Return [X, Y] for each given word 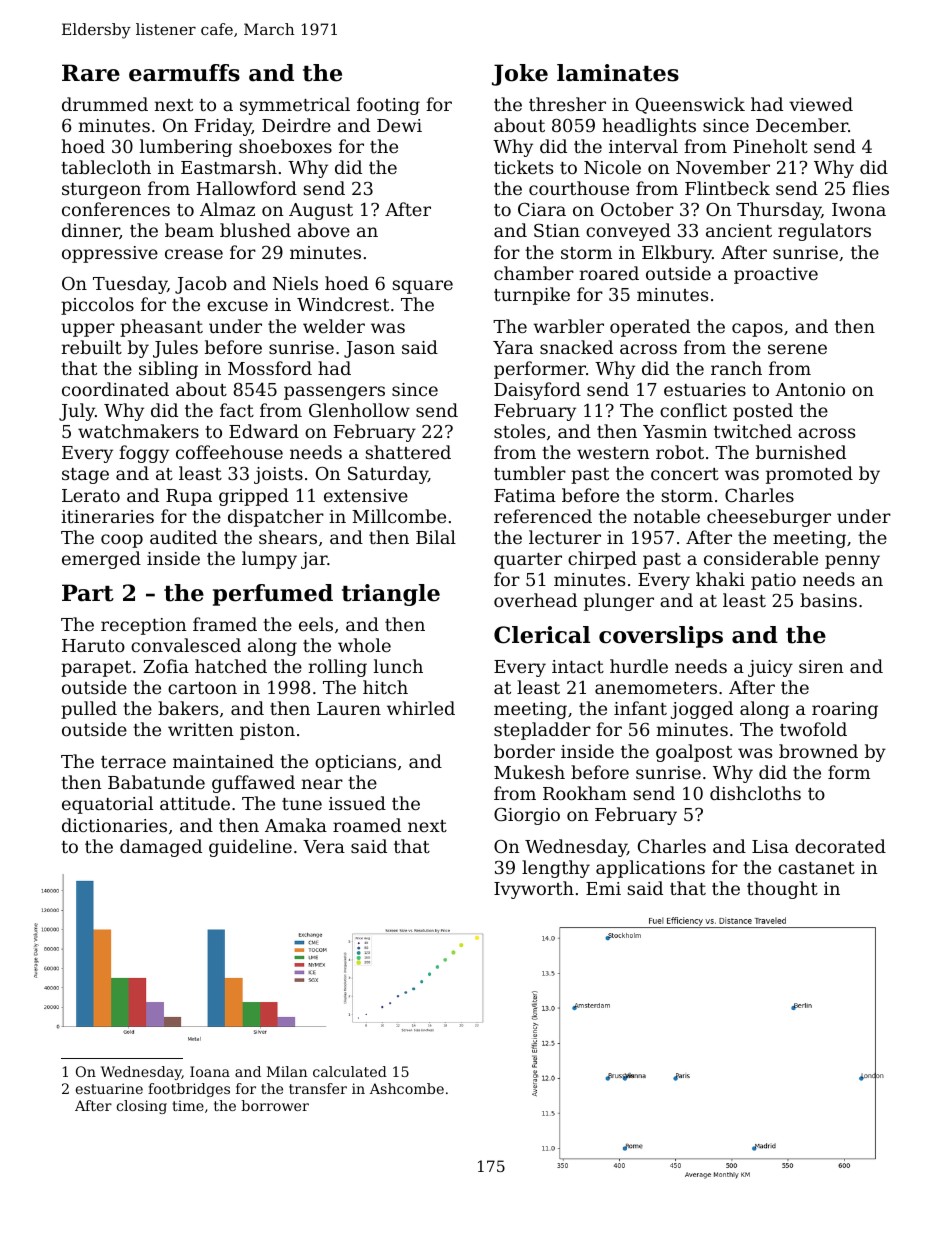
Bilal [436, 537]
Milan [287, 1071]
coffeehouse [229, 452]
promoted [809, 475]
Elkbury [677, 254]
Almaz [227, 209]
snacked [576, 347]
